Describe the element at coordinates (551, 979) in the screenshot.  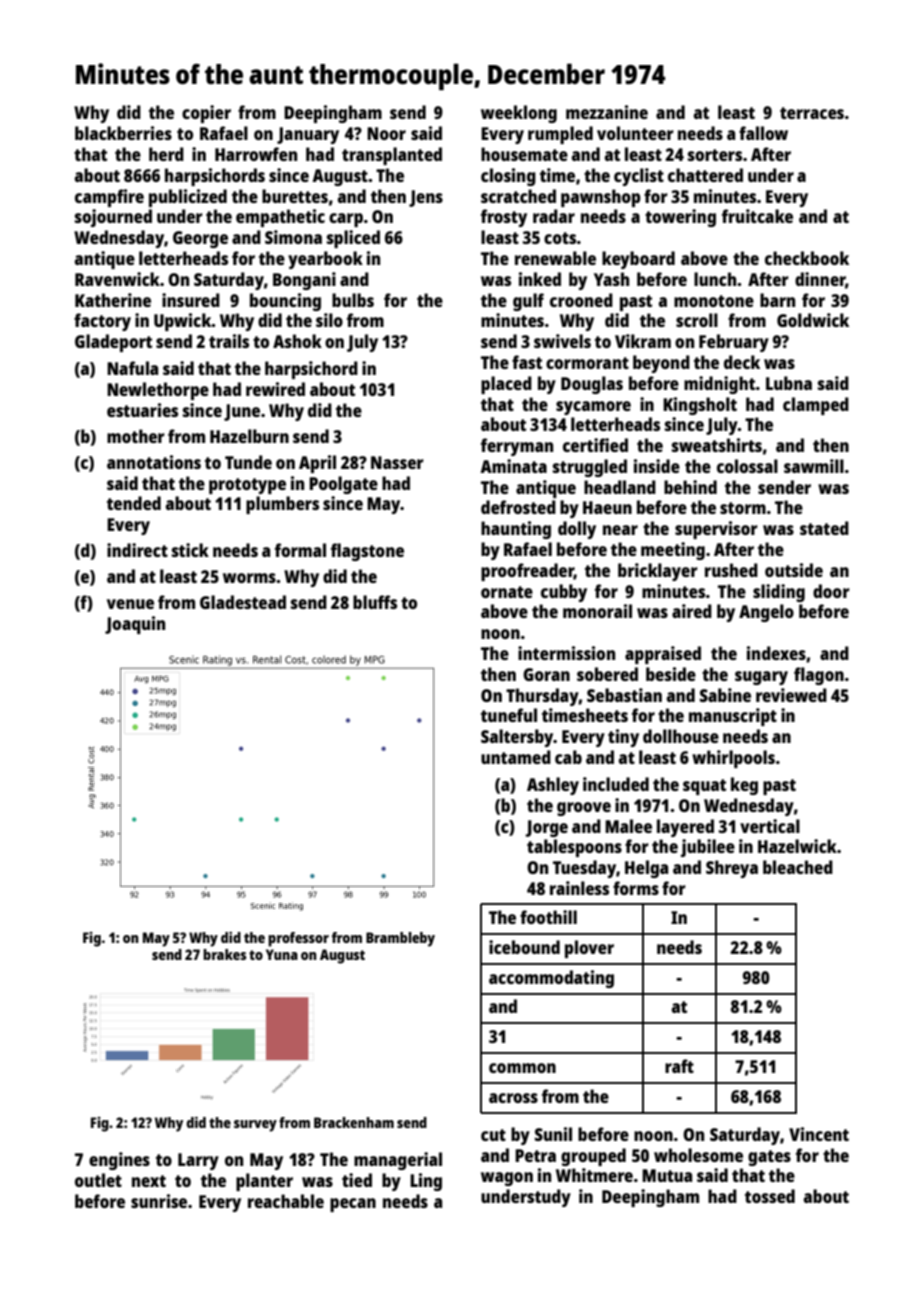
I see `accommodating` at that location.
